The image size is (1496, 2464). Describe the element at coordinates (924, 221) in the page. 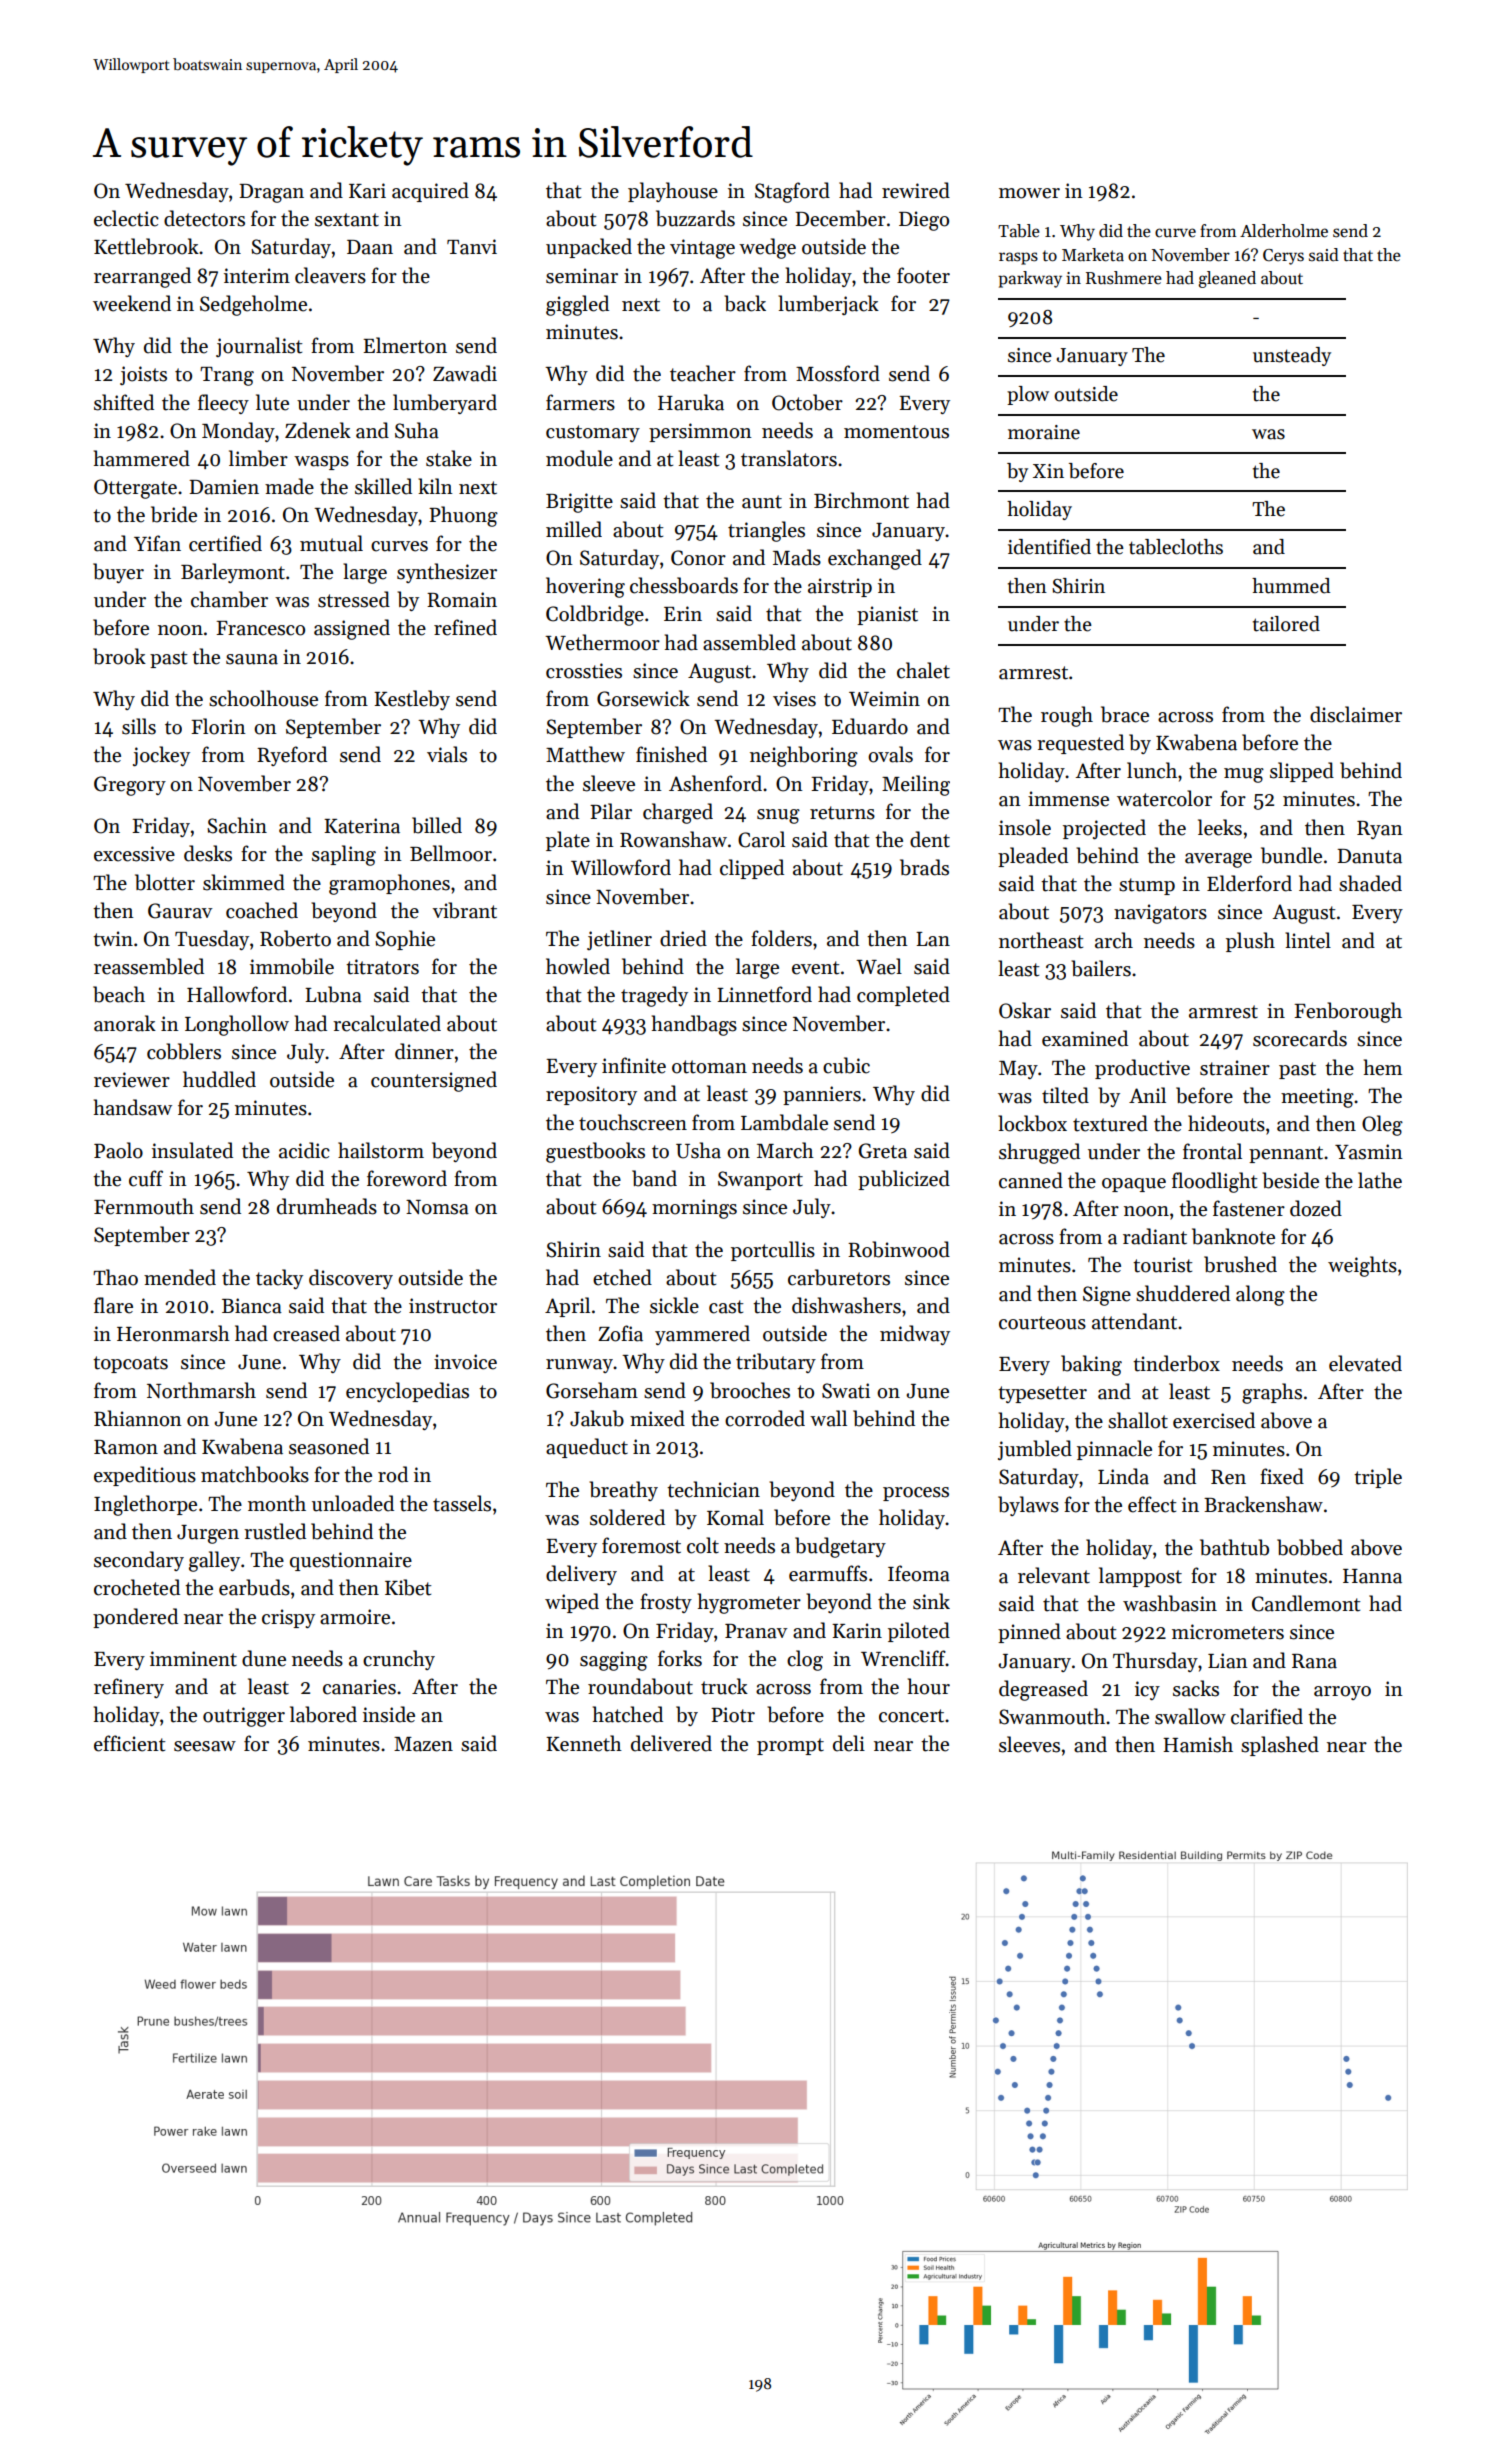

I see `Diego` at that location.
